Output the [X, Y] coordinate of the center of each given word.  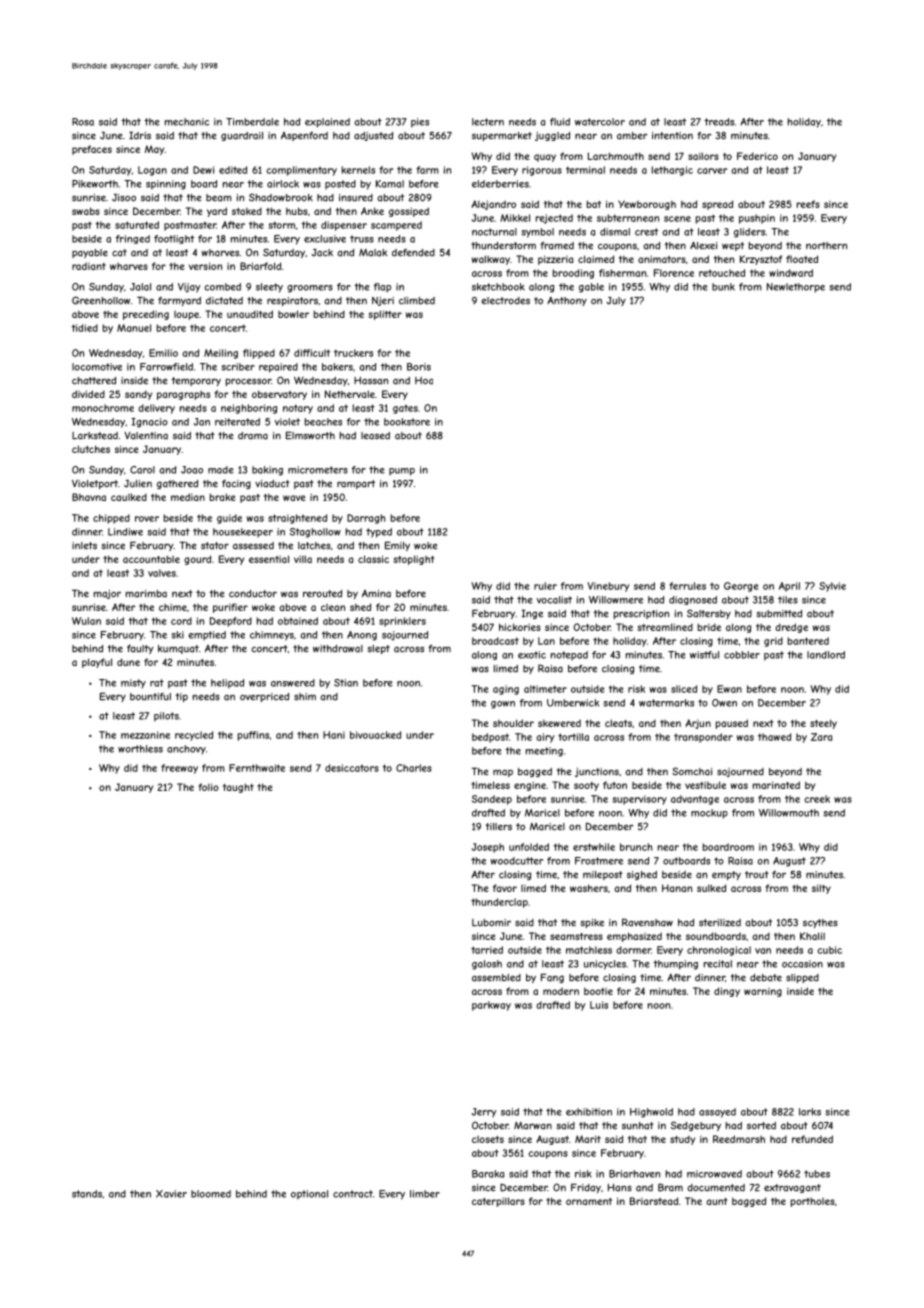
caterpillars [498, 1202]
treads [719, 122]
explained [327, 123]
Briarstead [654, 1201]
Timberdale [252, 122]
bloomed [211, 1194]
